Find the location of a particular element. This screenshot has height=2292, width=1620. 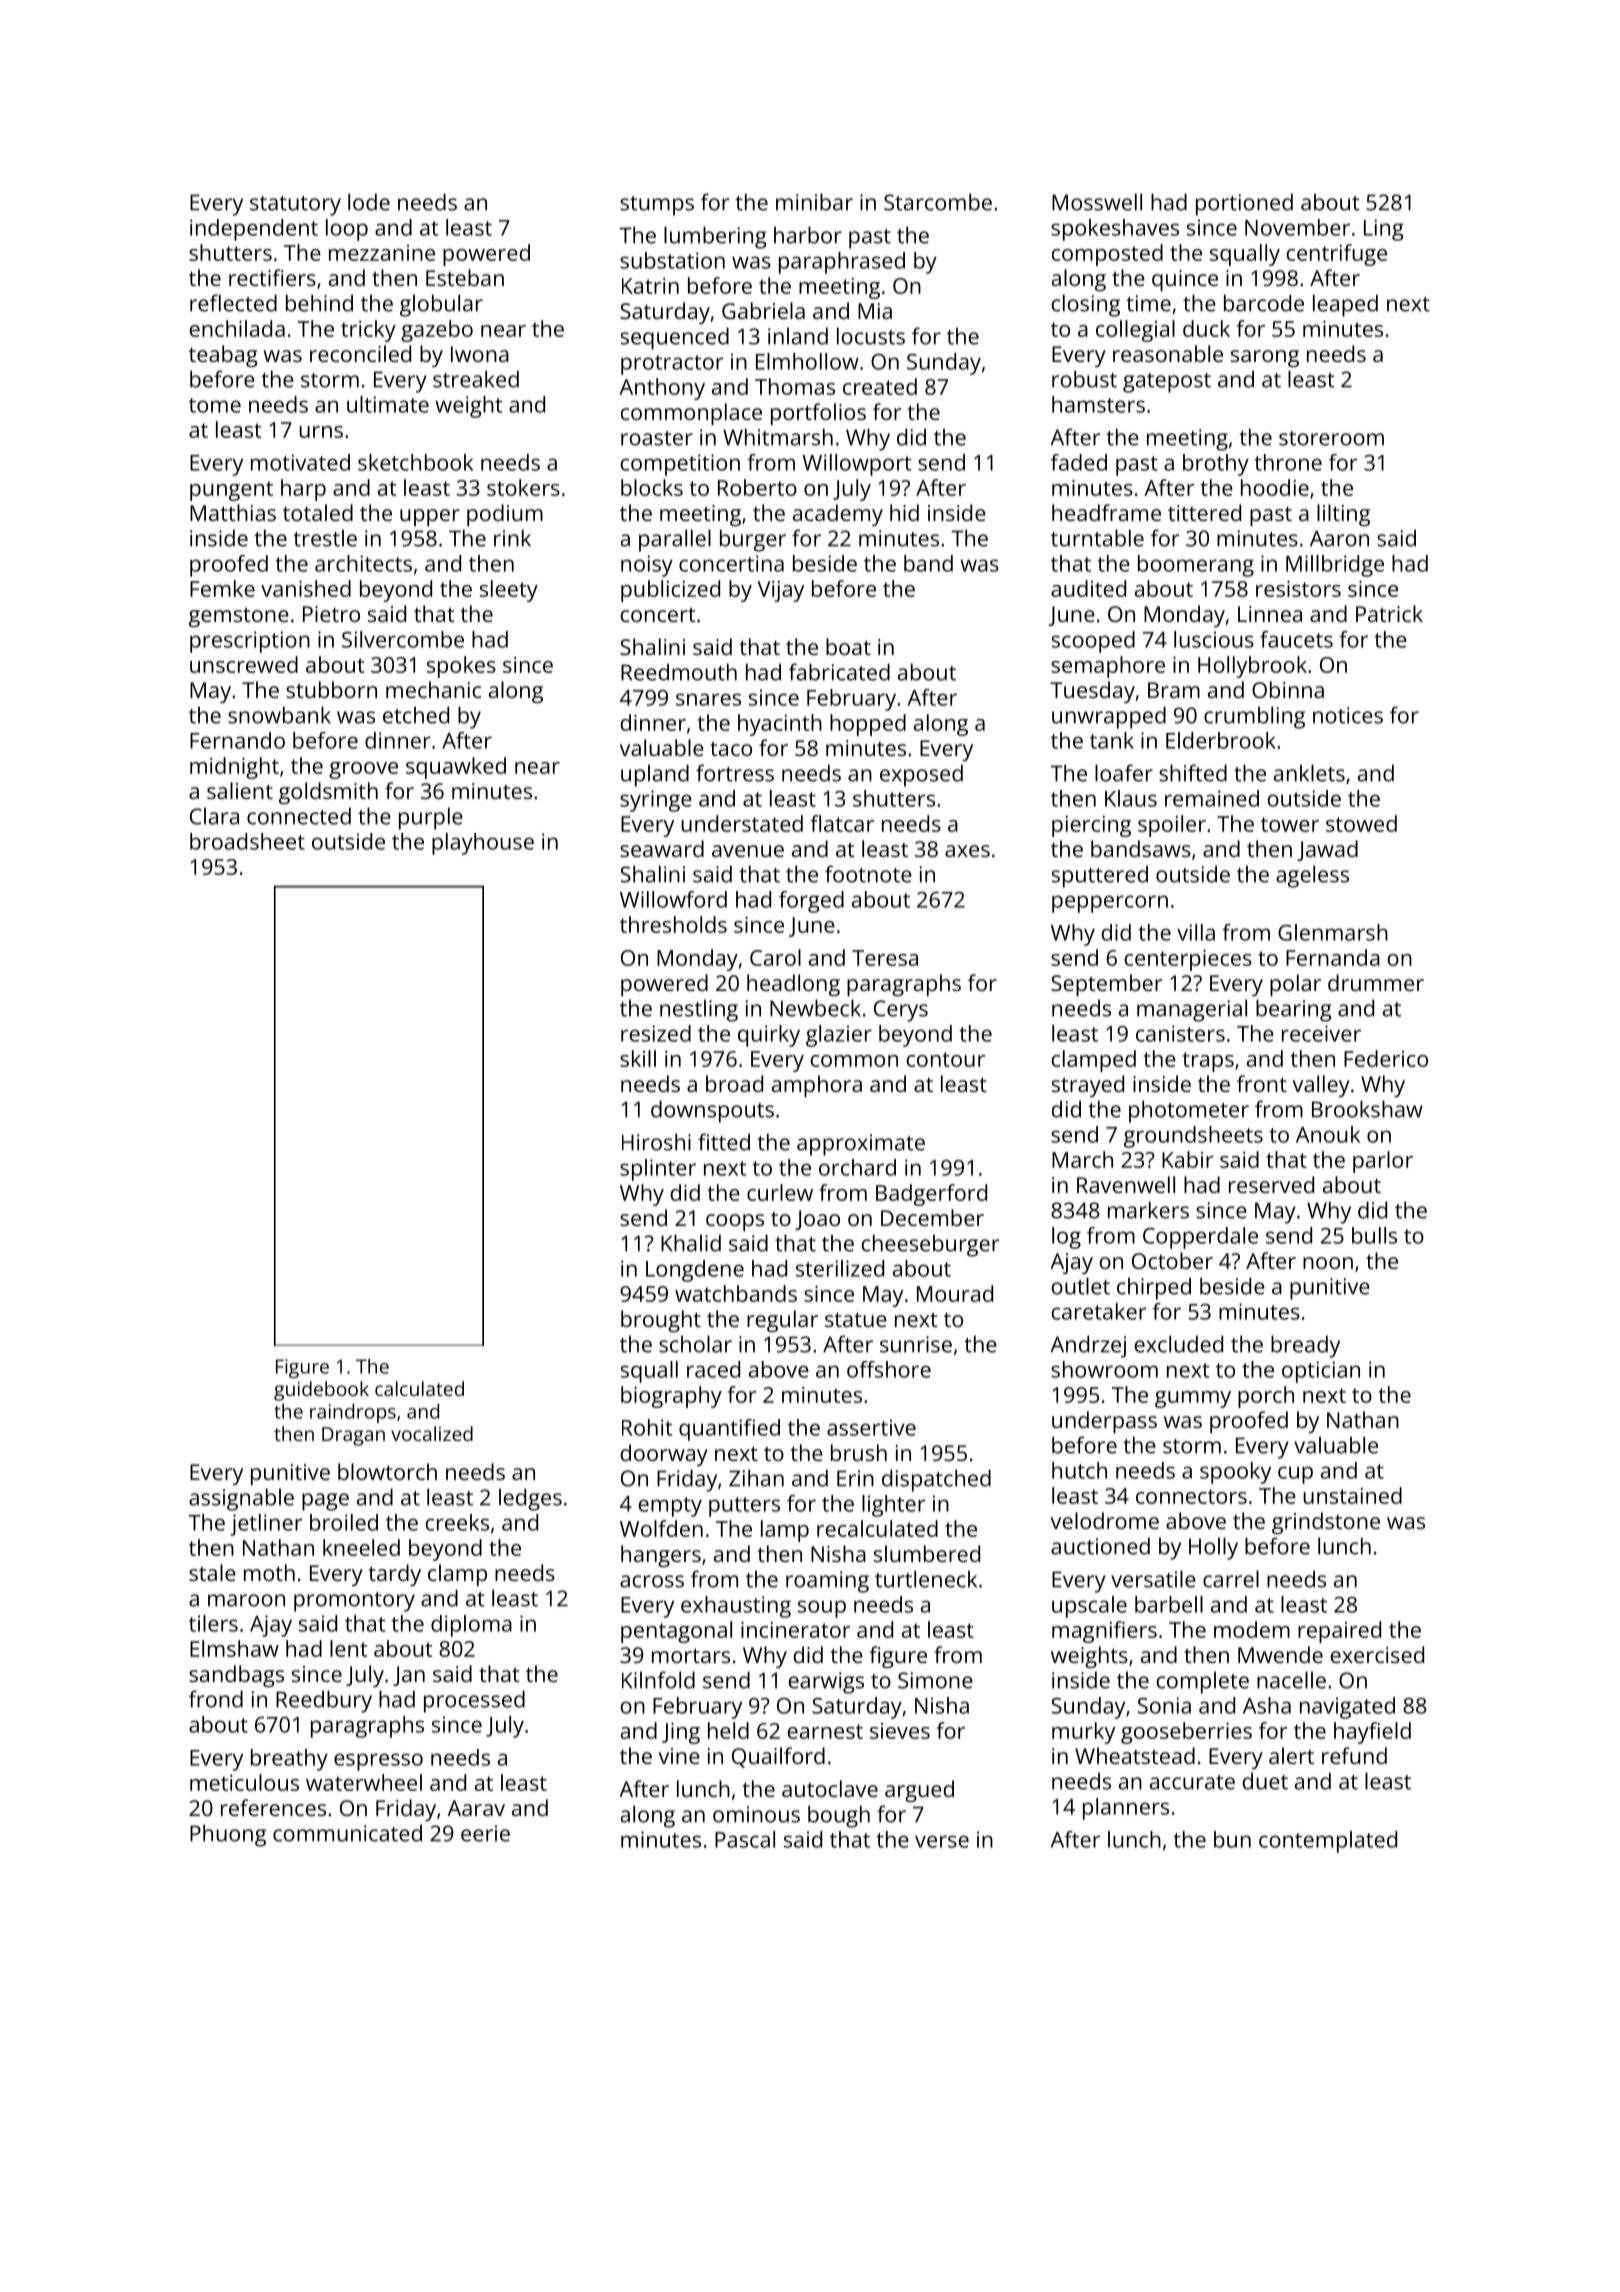

splinter is located at coordinates (658, 1170).
